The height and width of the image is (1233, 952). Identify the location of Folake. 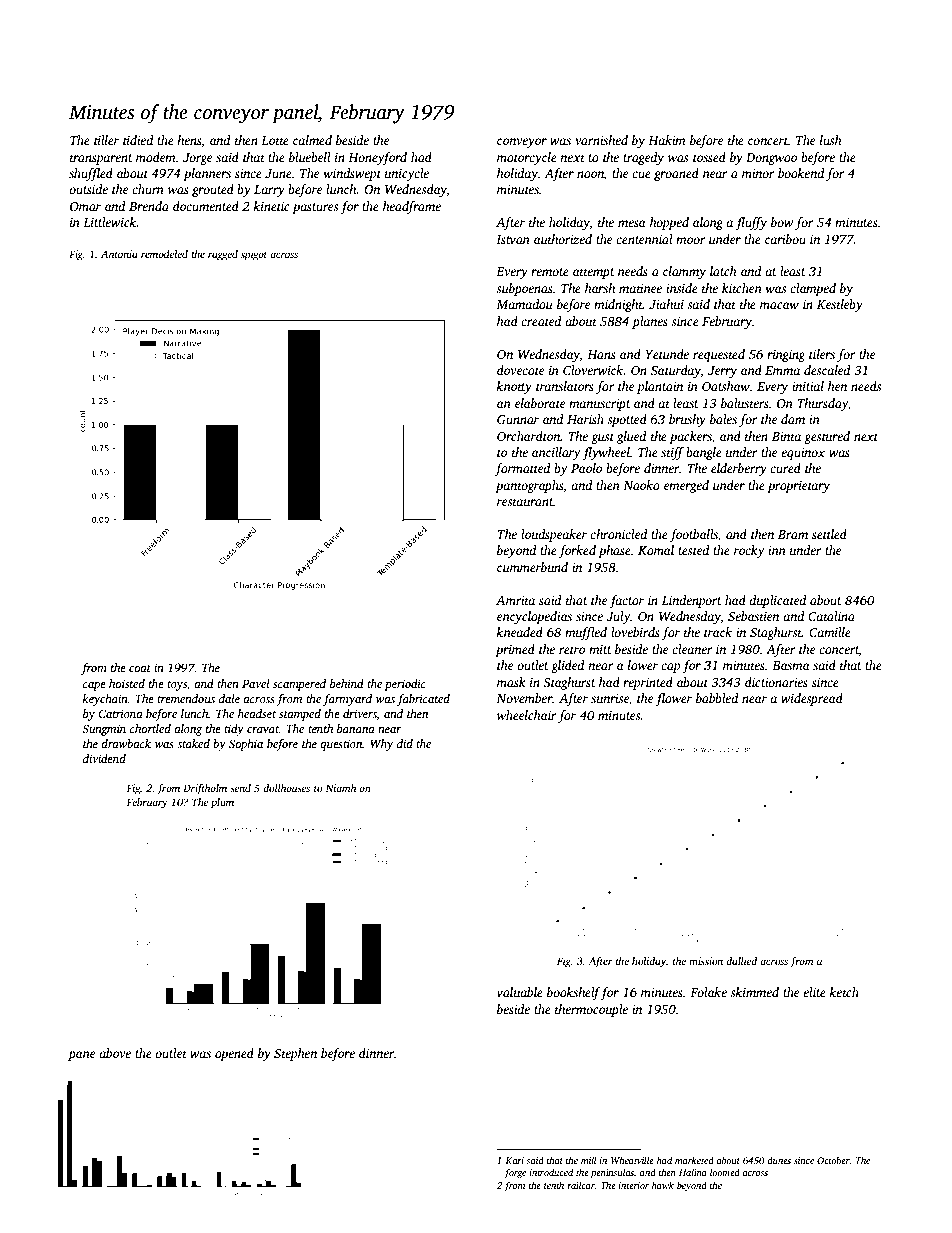
(708, 992).
